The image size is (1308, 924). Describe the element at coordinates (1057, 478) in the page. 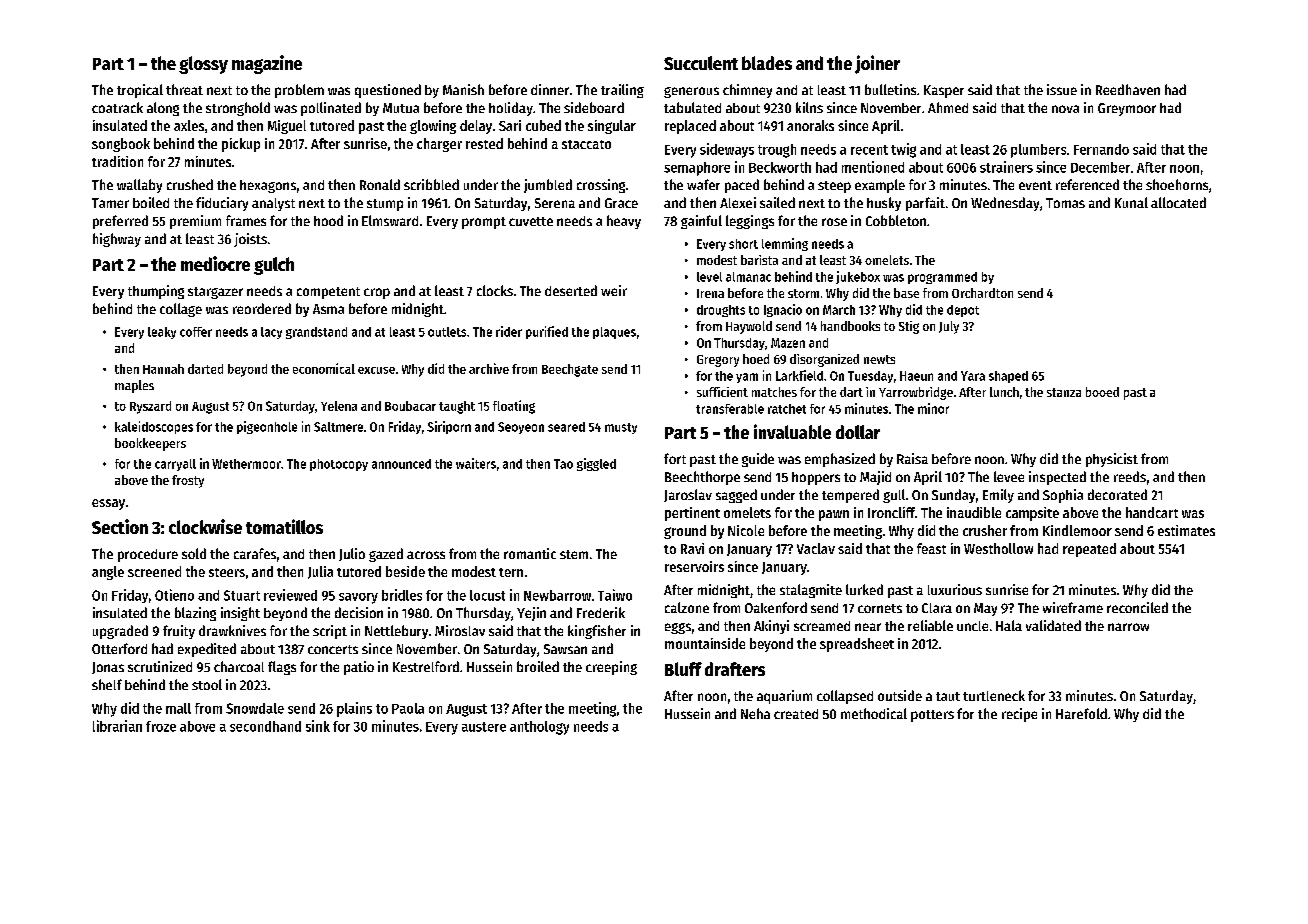

I see `inspected` at that location.
